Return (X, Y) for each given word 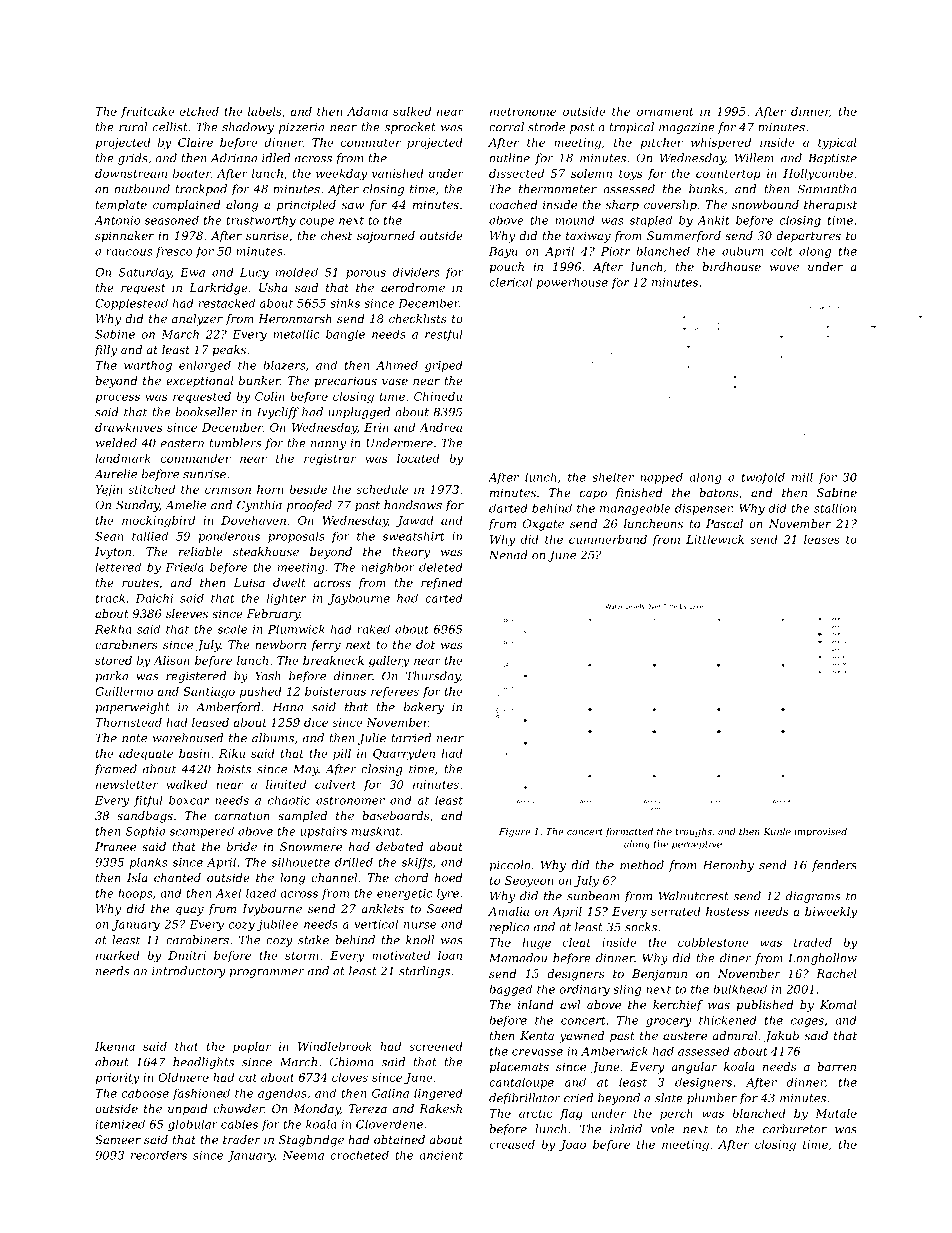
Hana (288, 707)
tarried (411, 738)
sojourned (386, 237)
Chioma (351, 1062)
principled (306, 206)
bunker (260, 380)
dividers (416, 272)
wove (784, 268)
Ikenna (115, 1046)
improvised (820, 832)
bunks (706, 189)
